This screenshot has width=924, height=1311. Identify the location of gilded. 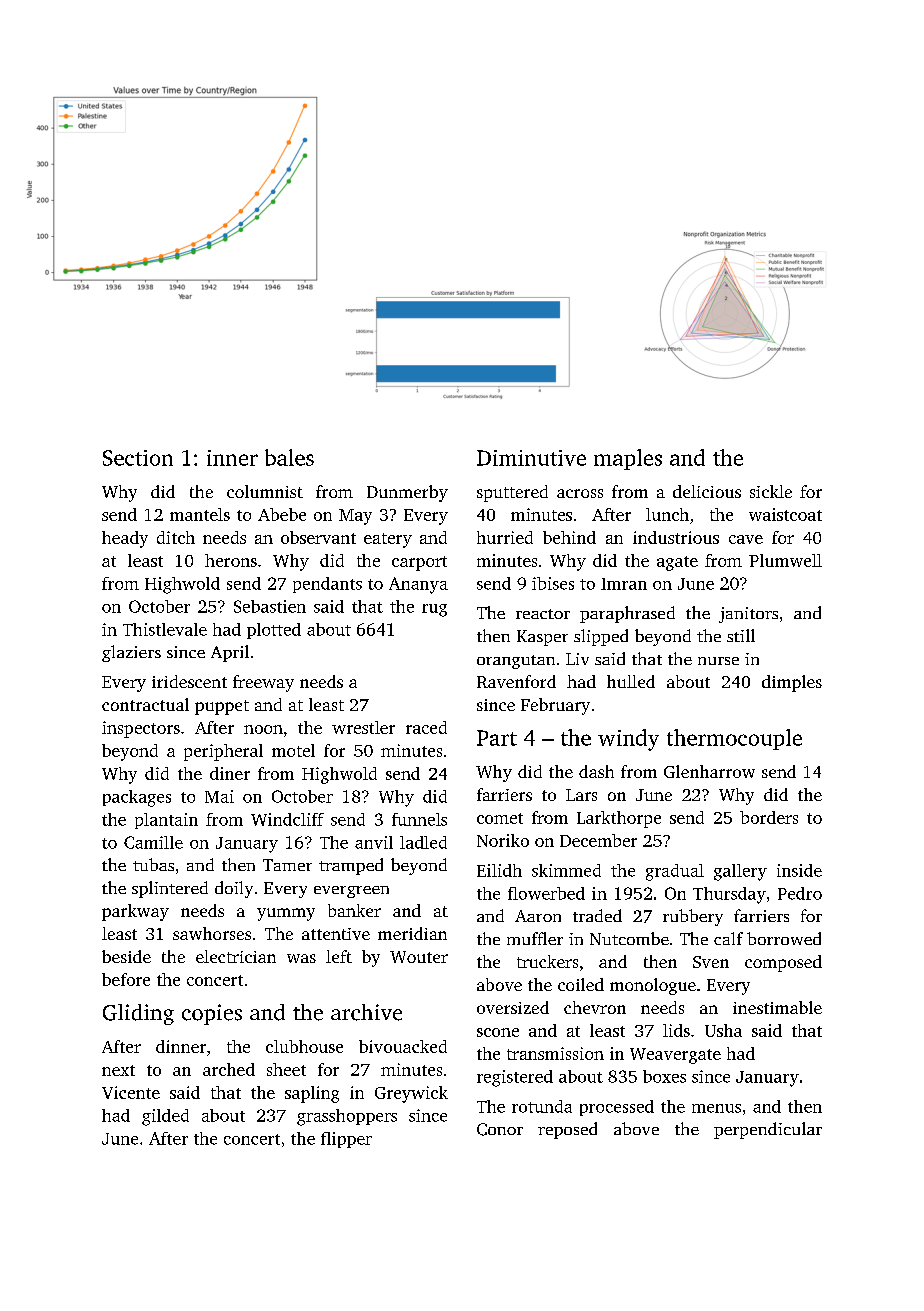
(165, 1117).
